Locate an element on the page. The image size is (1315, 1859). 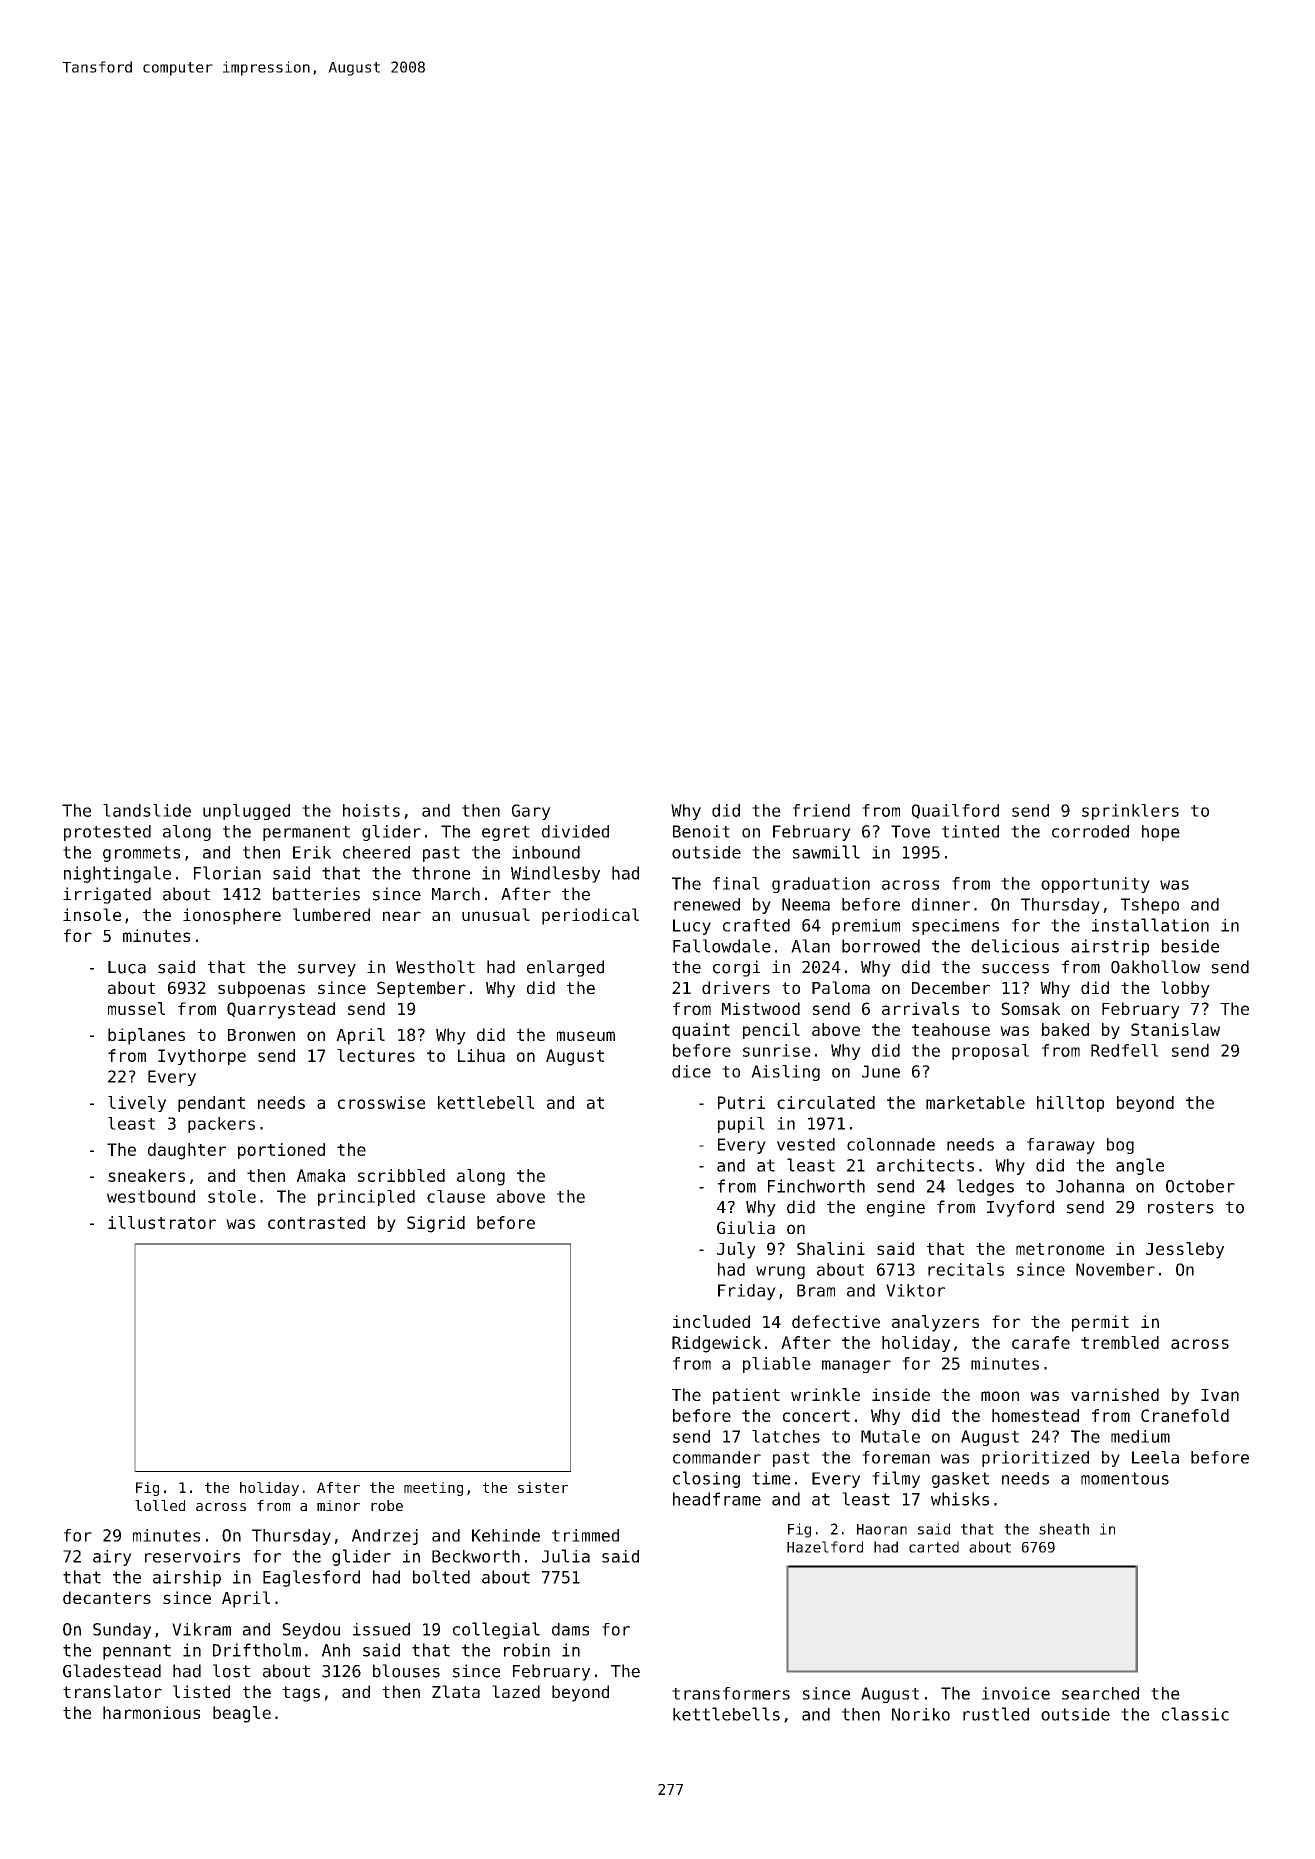
carafe is located at coordinates (1041, 1342).
